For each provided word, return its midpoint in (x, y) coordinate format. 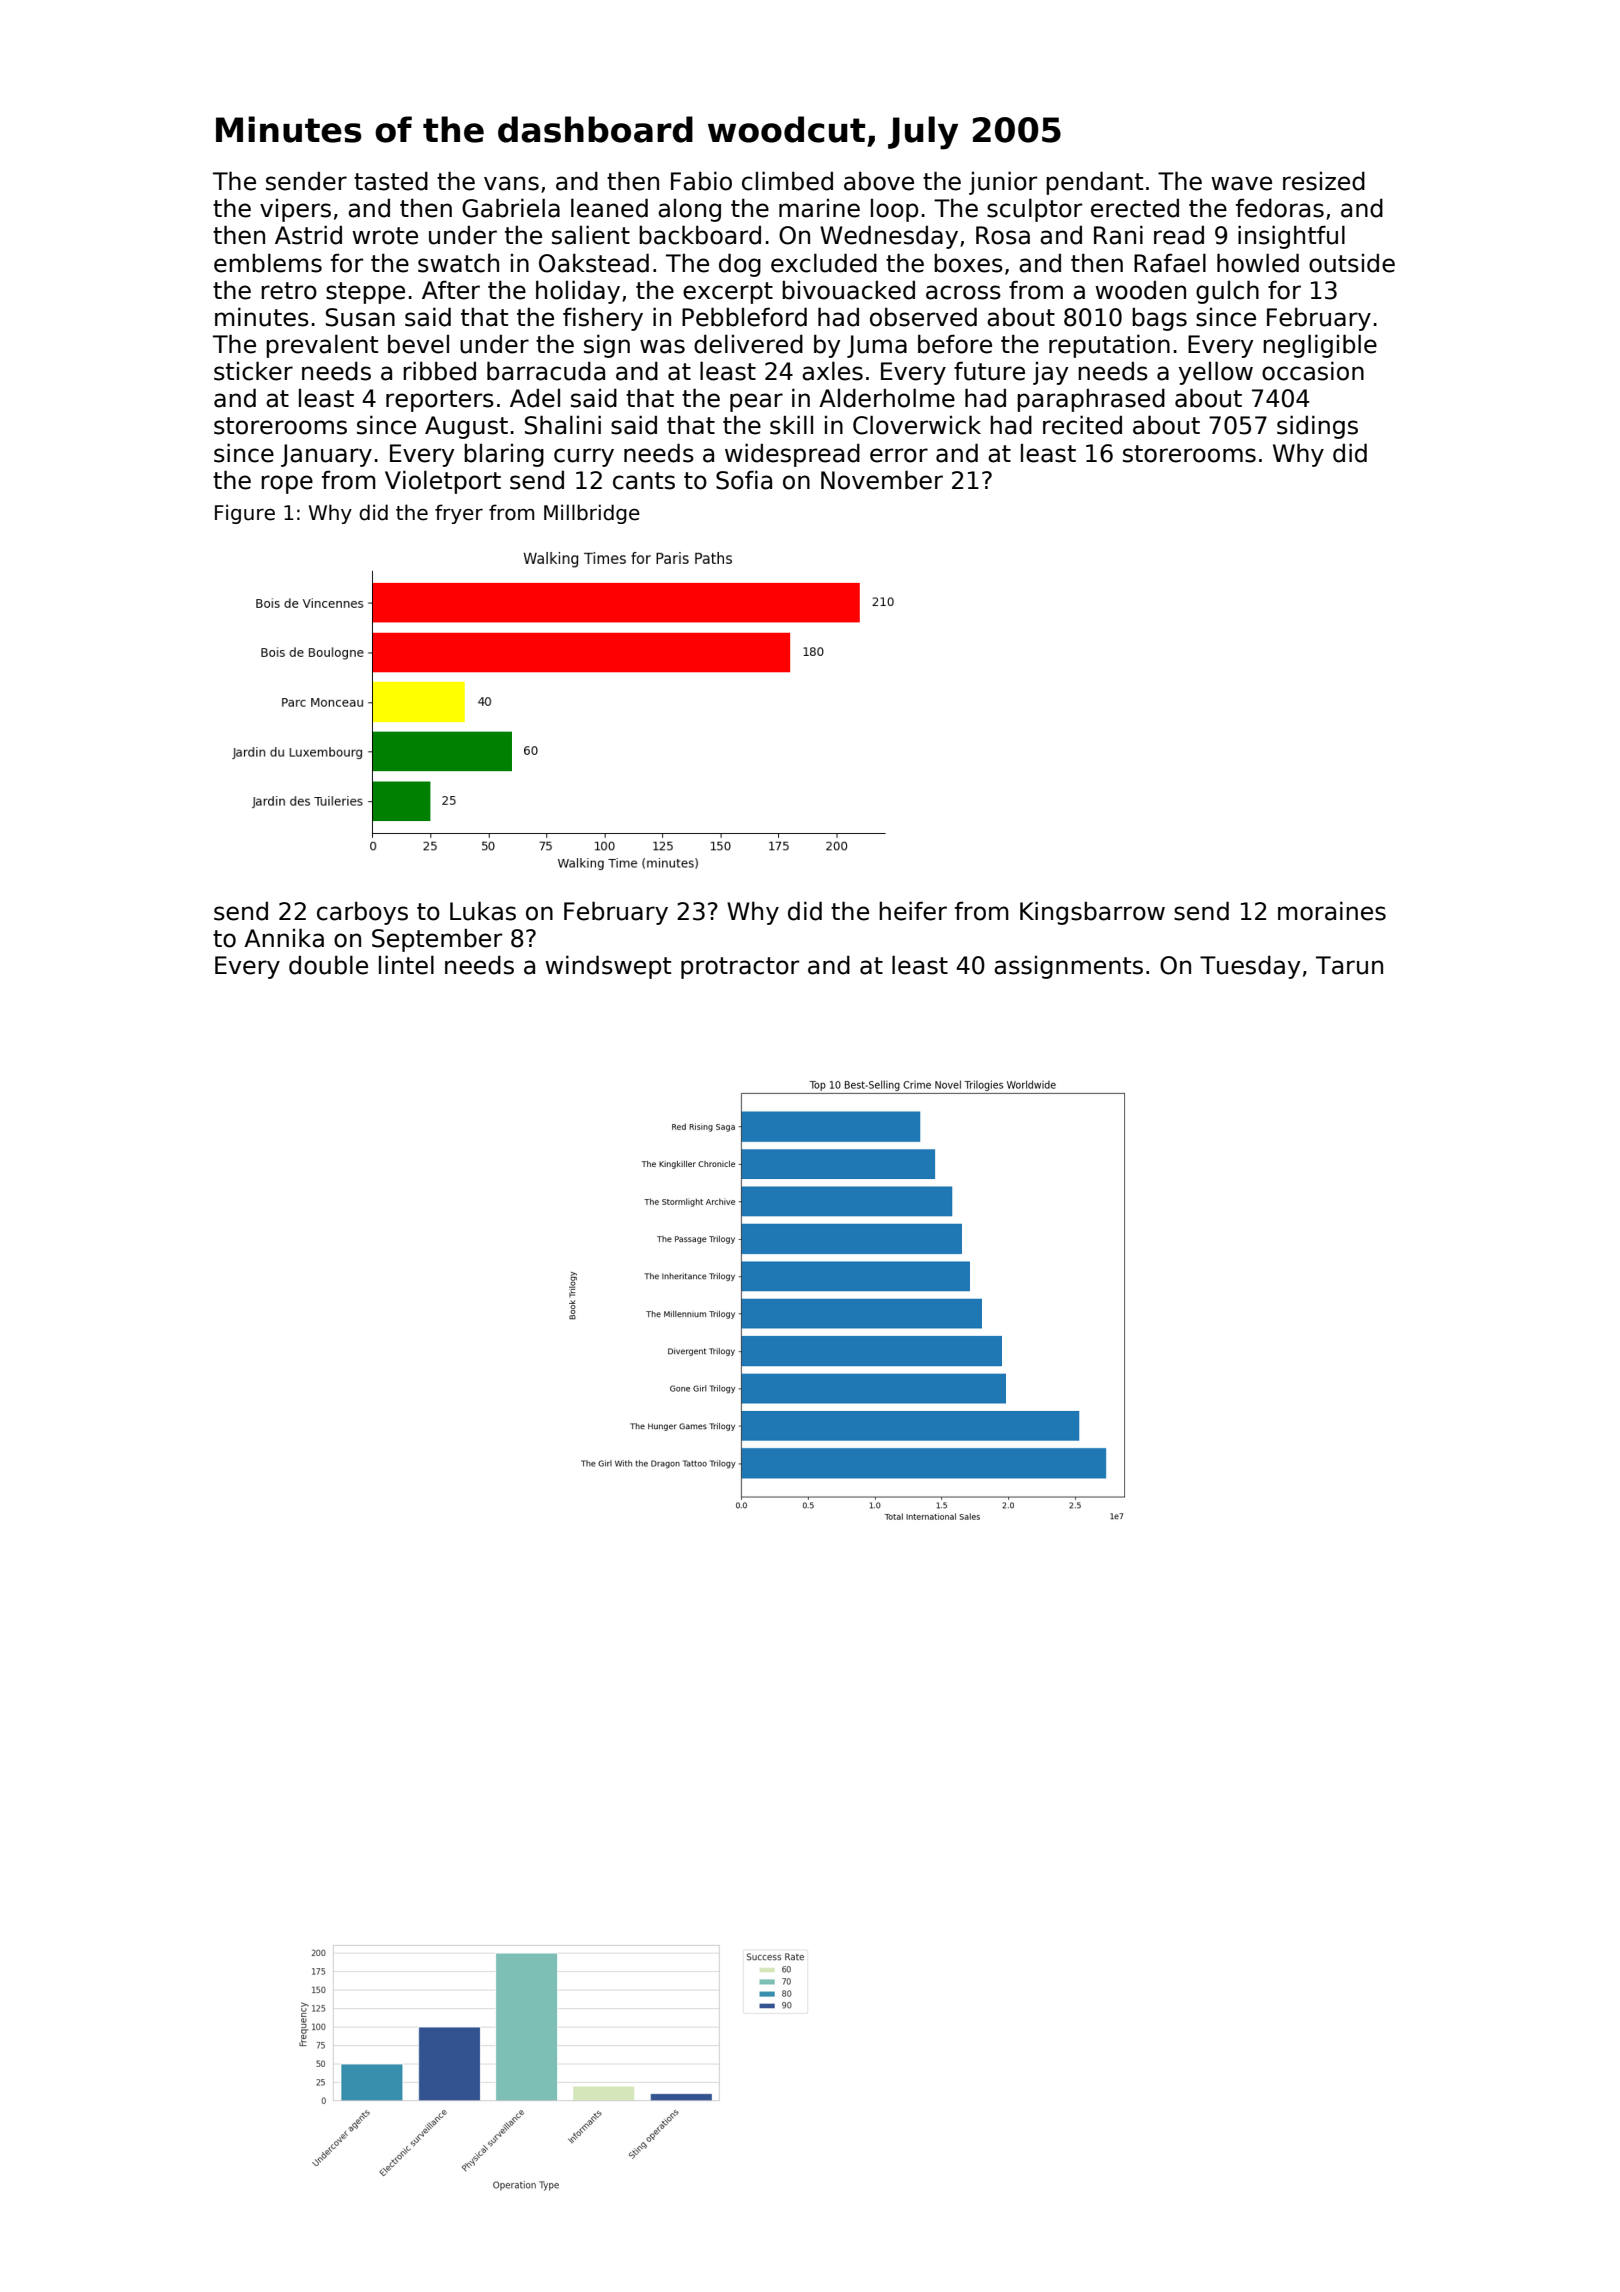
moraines (1332, 911)
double (328, 965)
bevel (418, 344)
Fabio (701, 181)
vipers (295, 210)
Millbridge (592, 514)
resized (1324, 181)
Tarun (1349, 965)
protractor (740, 968)
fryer (459, 514)
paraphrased (1091, 400)
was (662, 346)
